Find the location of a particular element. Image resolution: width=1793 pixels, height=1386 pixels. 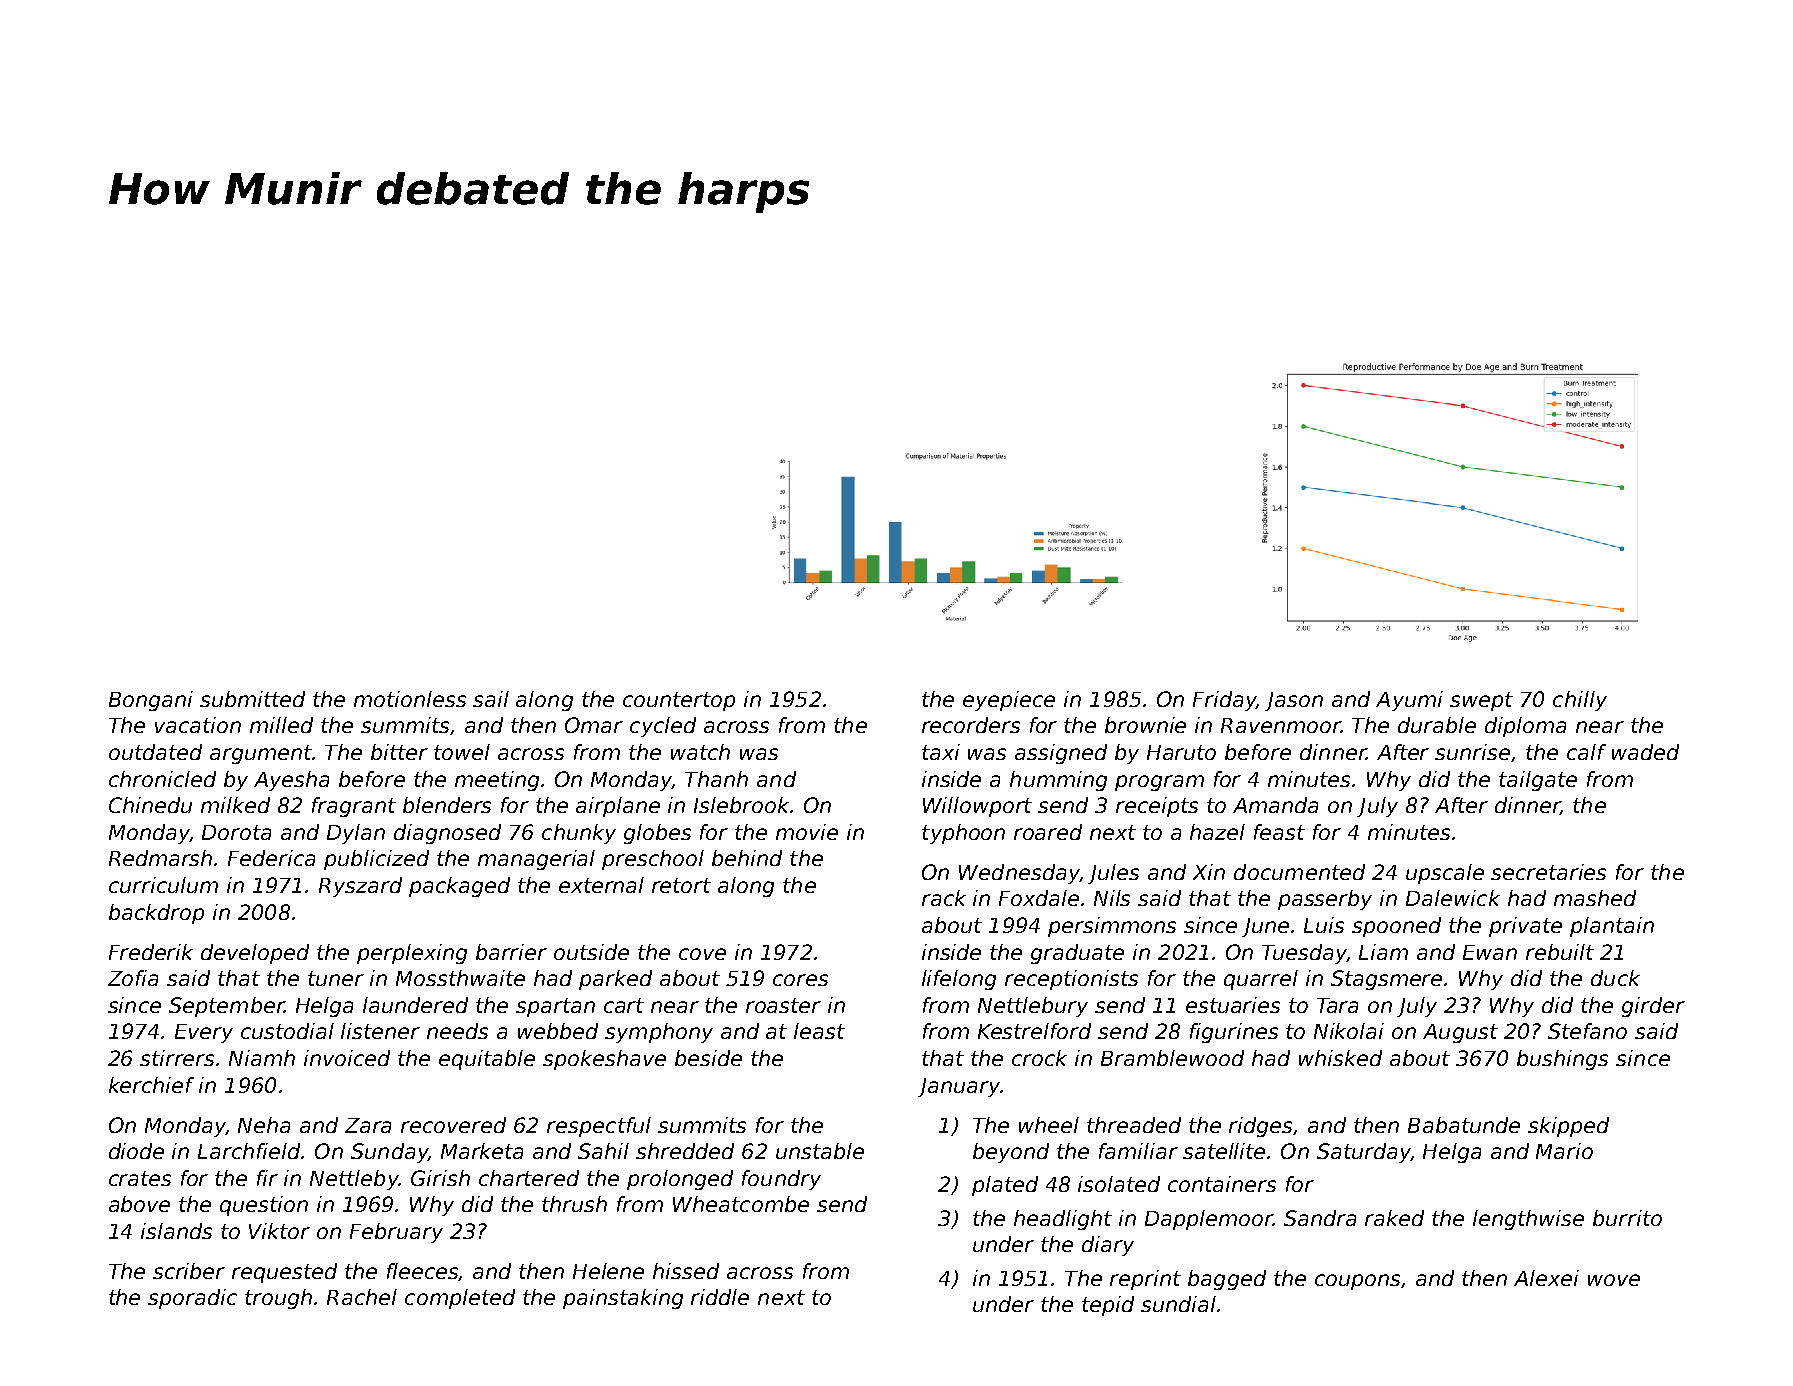

taxi is located at coordinates (941, 752).
